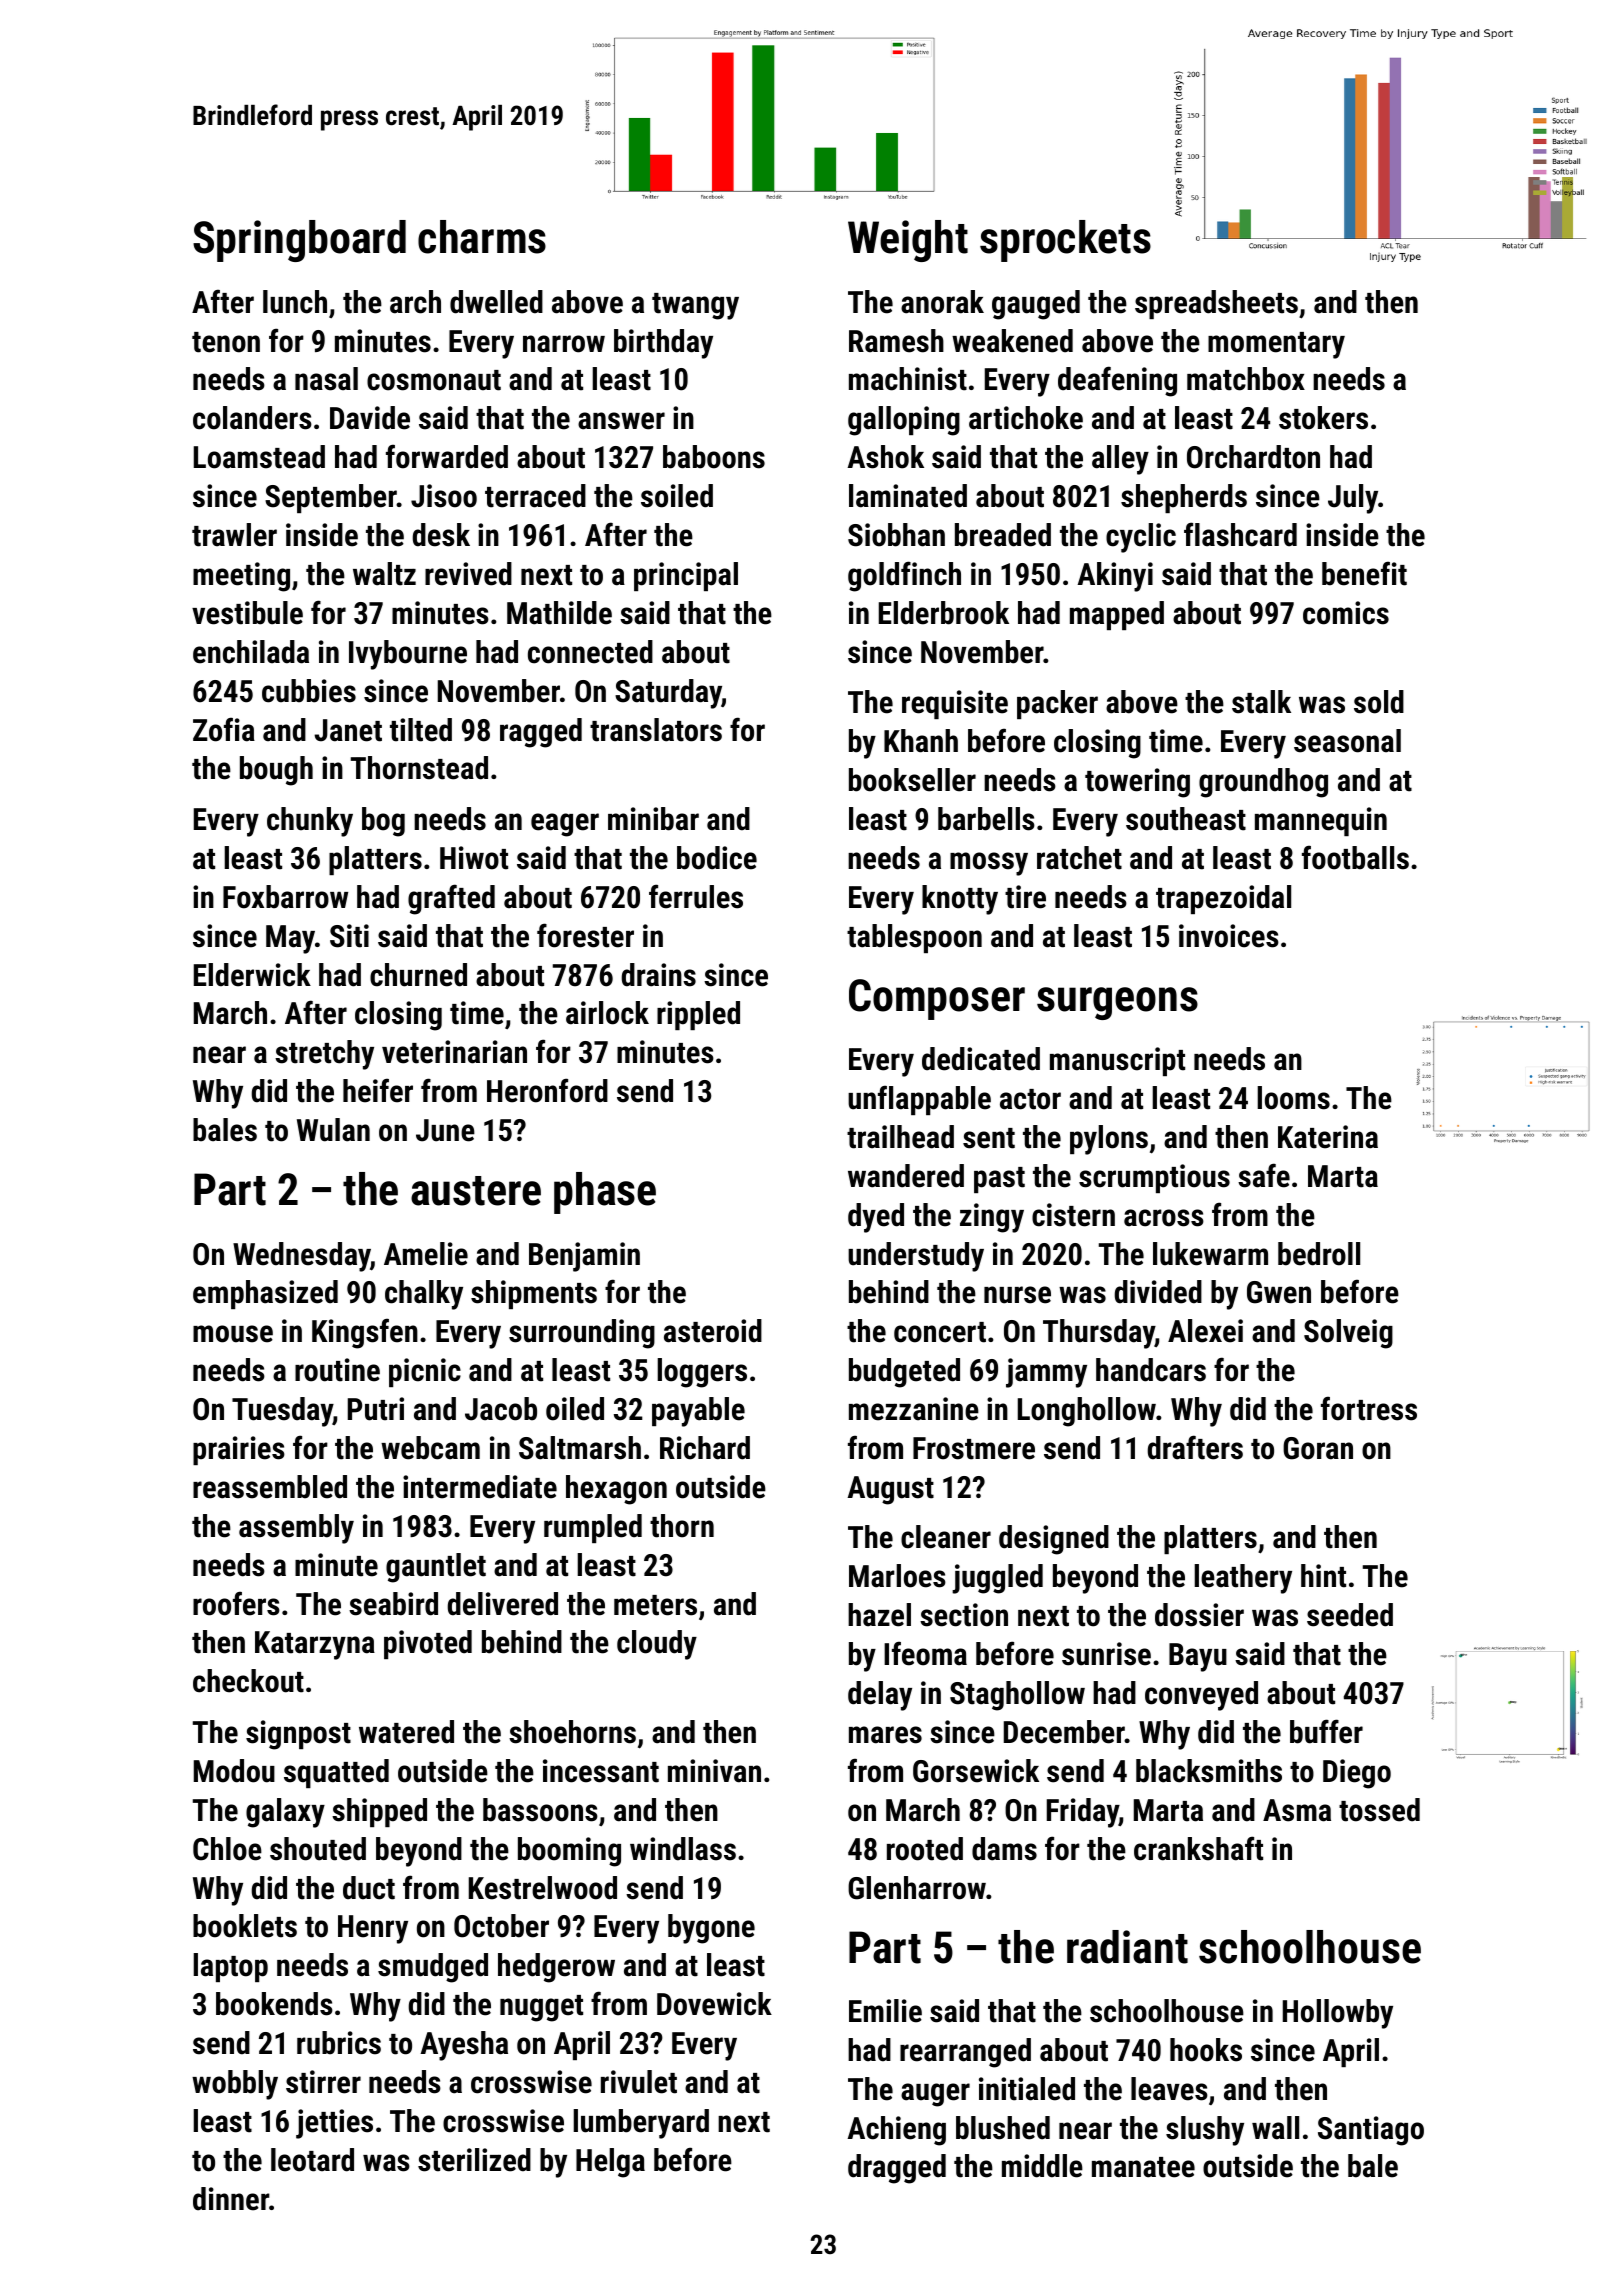 The width and height of the document is (1620, 2292). What do you see at coordinates (904, 576) in the document?
I see `goldfinch` at bounding box center [904, 576].
